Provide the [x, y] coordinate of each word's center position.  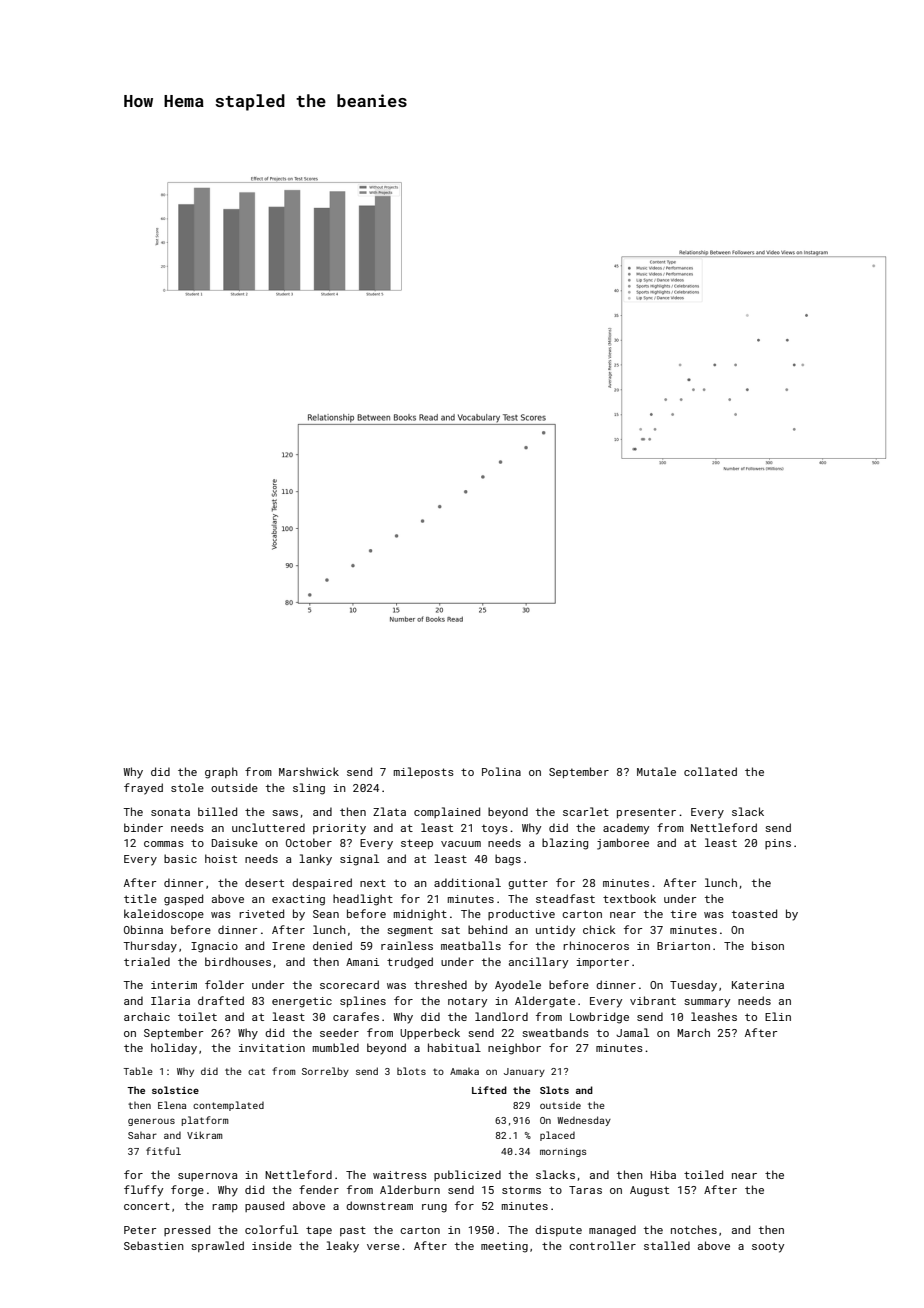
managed [612, 1231]
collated [710, 771]
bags [508, 860]
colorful [271, 1229]
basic [180, 858]
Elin [778, 1016]
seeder [339, 1032]
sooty [768, 1247]
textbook [629, 898]
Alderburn [410, 1189]
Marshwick [309, 771]
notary [467, 1002]
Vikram [205, 1135]
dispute [558, 1230]
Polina [501, 771]
